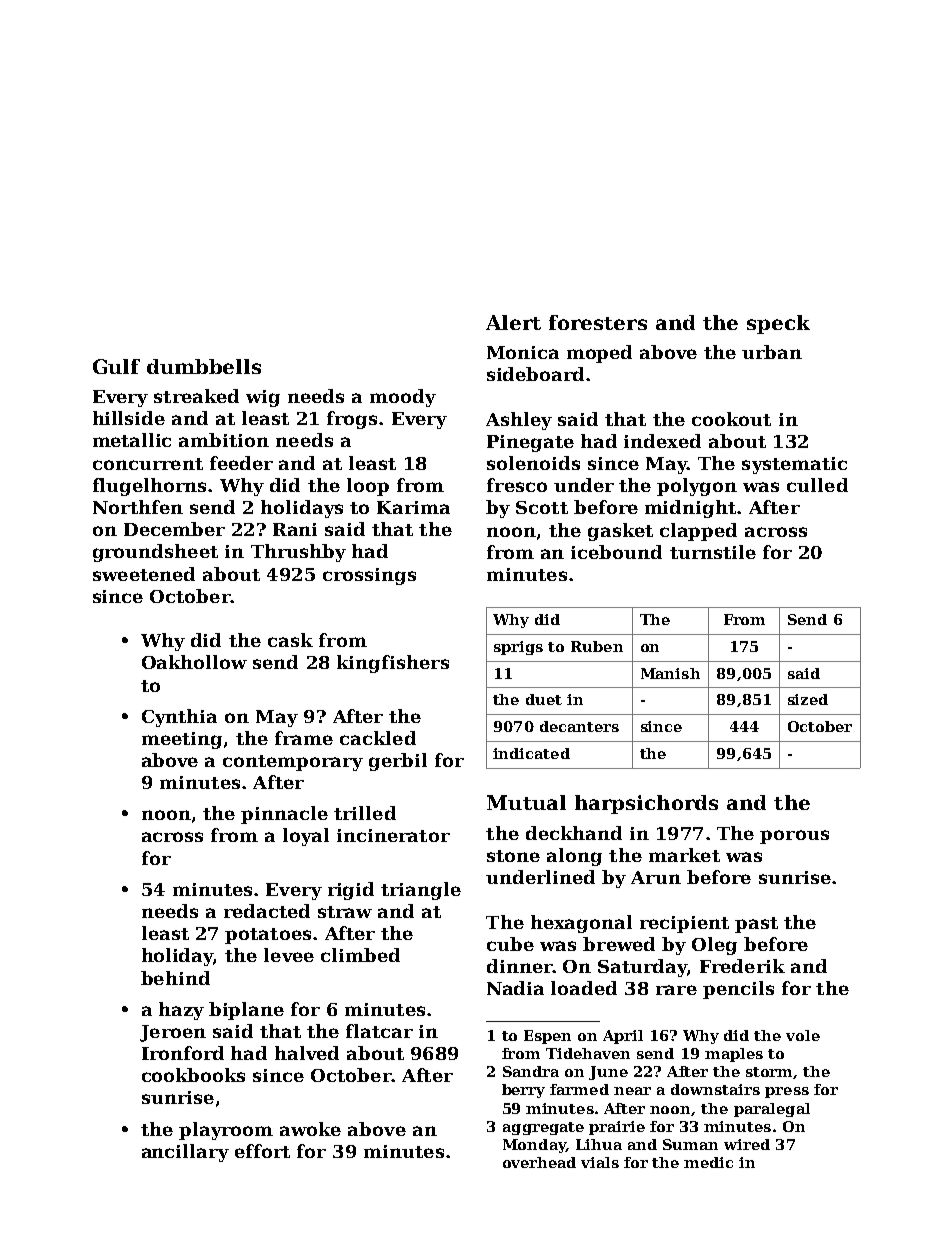 This image has width=952, height=1233. I want to click on cube, so click(510, 944).
